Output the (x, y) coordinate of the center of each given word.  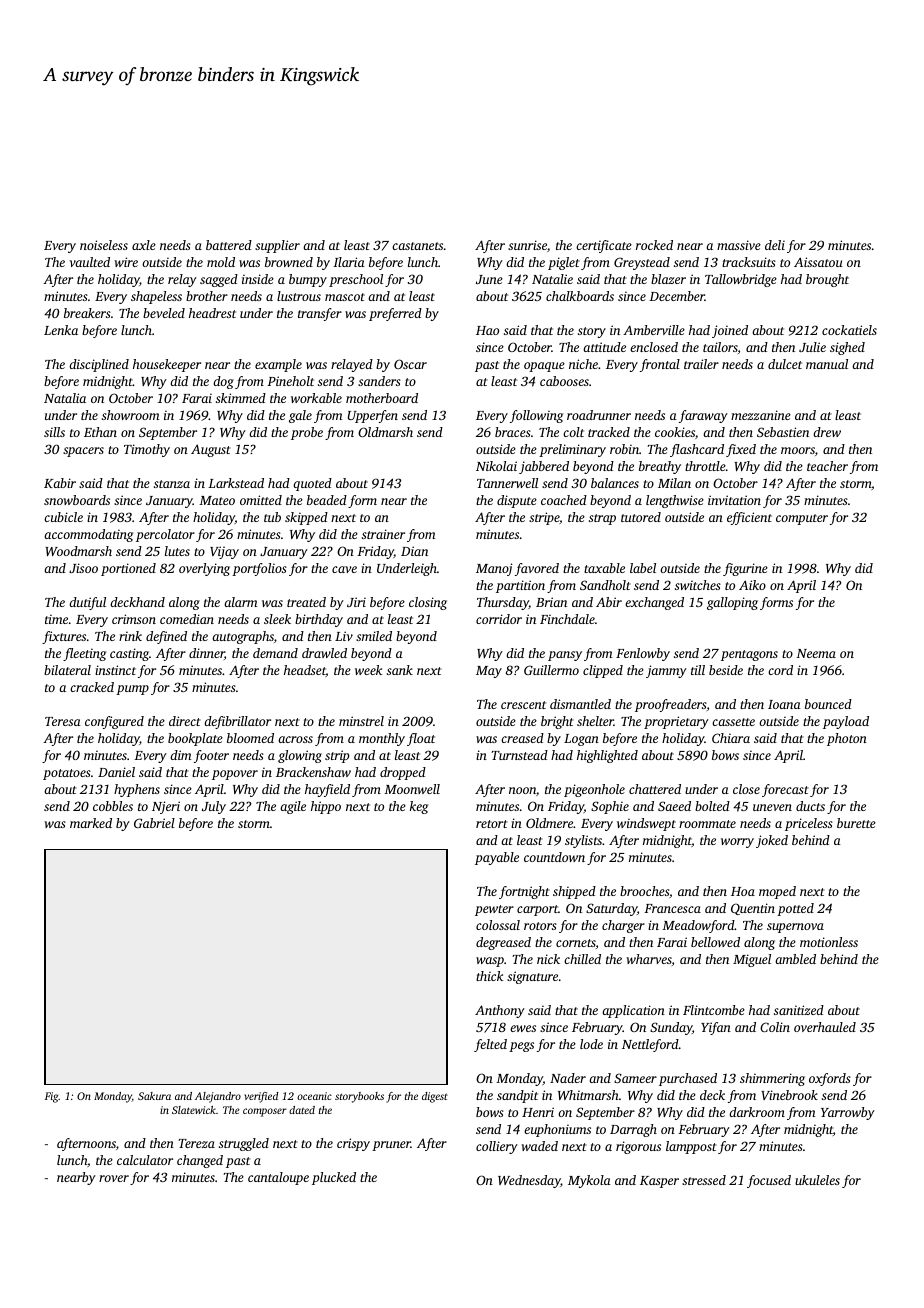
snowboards (77, 500)
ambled (795, 959)
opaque (544, 367)
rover (114, 1178)
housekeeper (167, 365)
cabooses (564, 381)
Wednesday (529, 1181)
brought (827, 280)
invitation (734, 500)
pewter (494, 910)
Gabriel (154, 823)
